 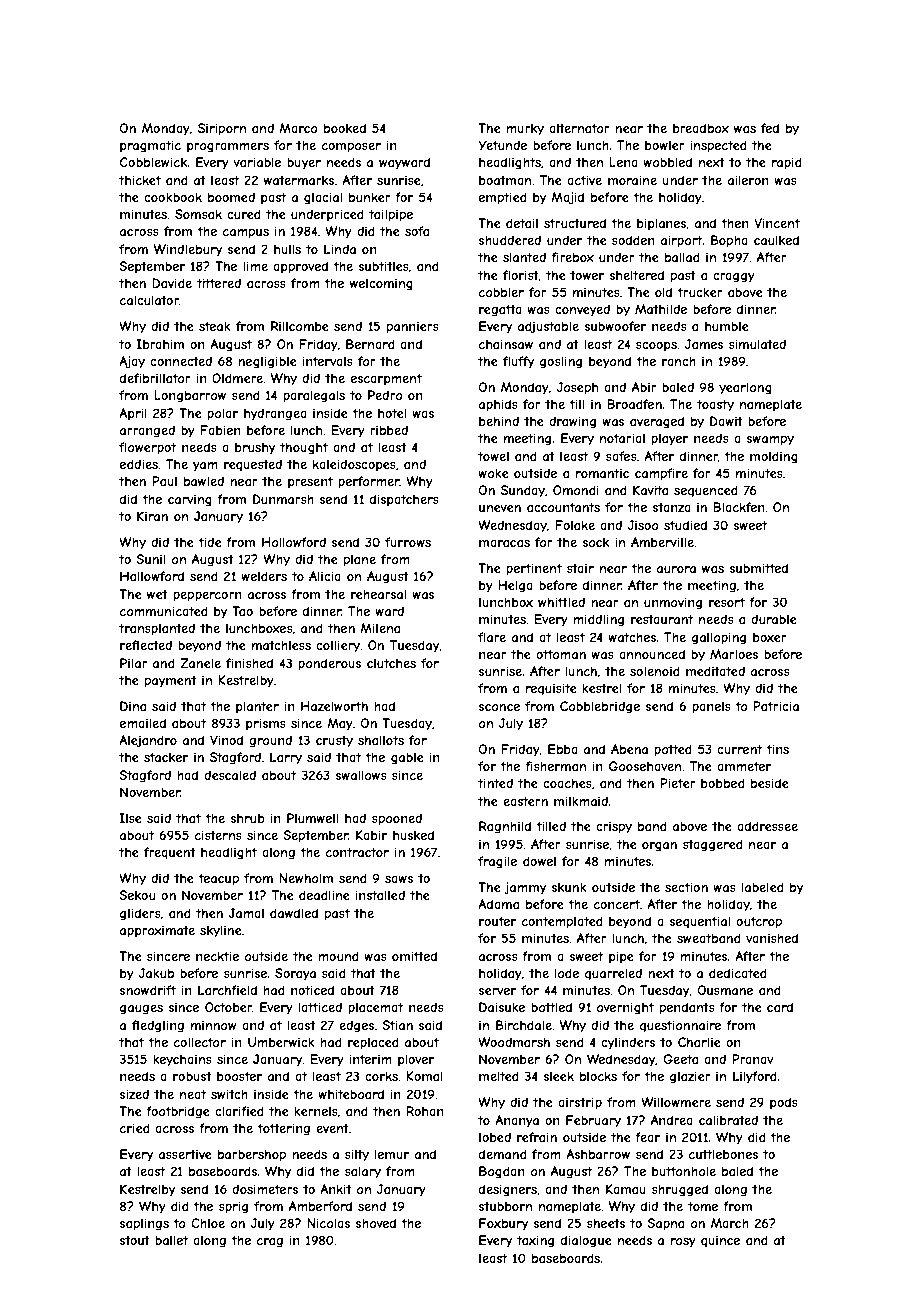 I want to click on swallows, so click(x=361, y=775).
